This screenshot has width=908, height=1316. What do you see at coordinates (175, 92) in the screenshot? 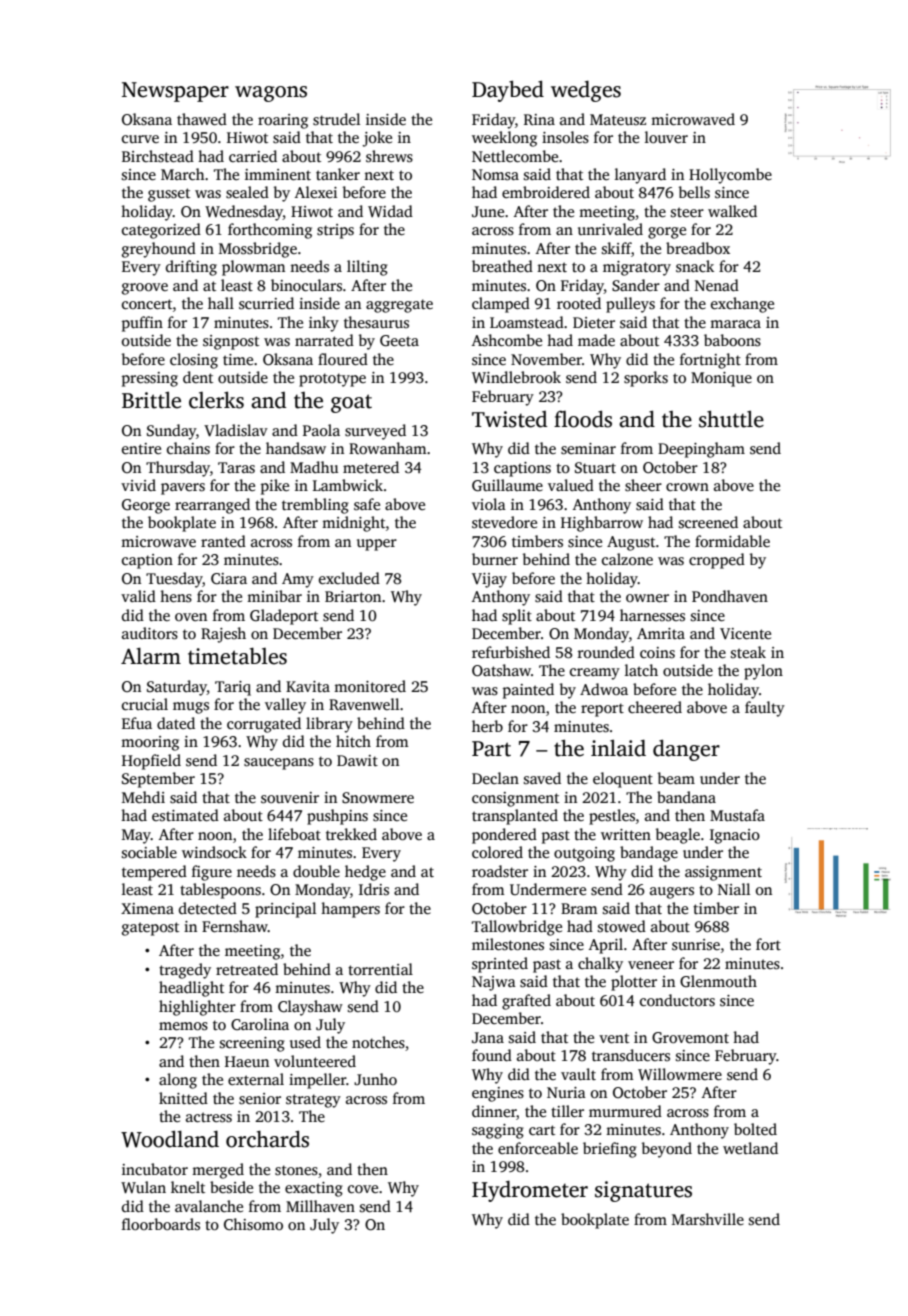
I see `Newspaper` at bounding box center [175, 92].
